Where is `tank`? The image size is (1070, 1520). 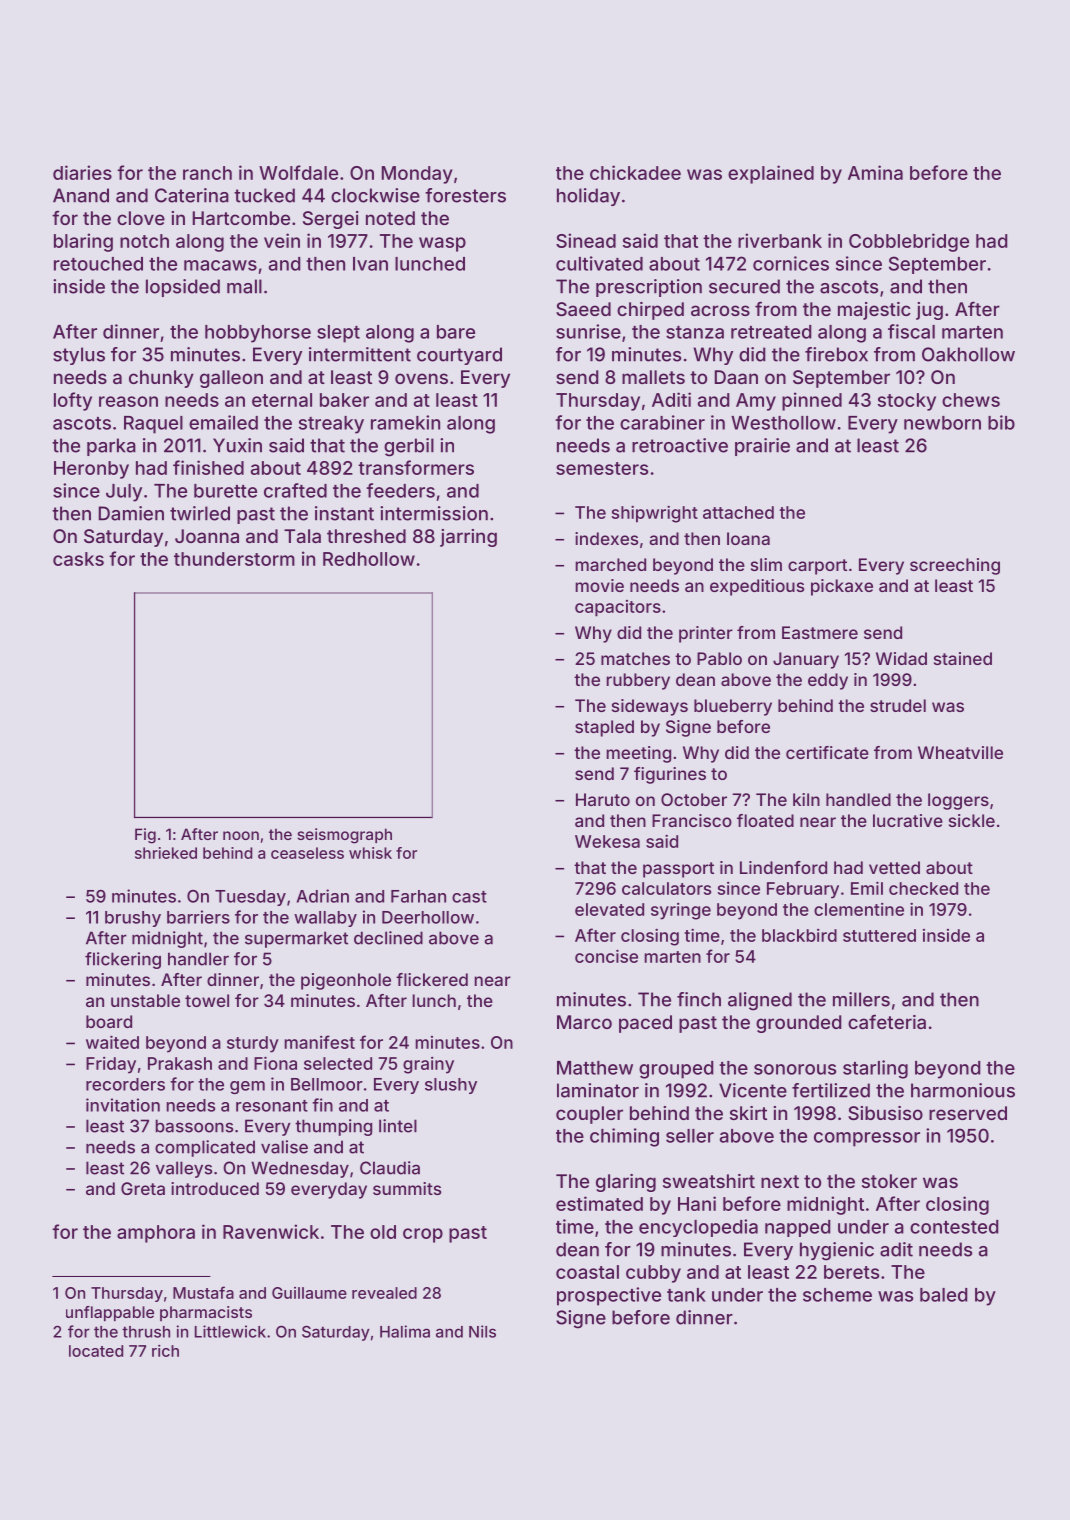 tank is located at coordinates (686, 1295).
